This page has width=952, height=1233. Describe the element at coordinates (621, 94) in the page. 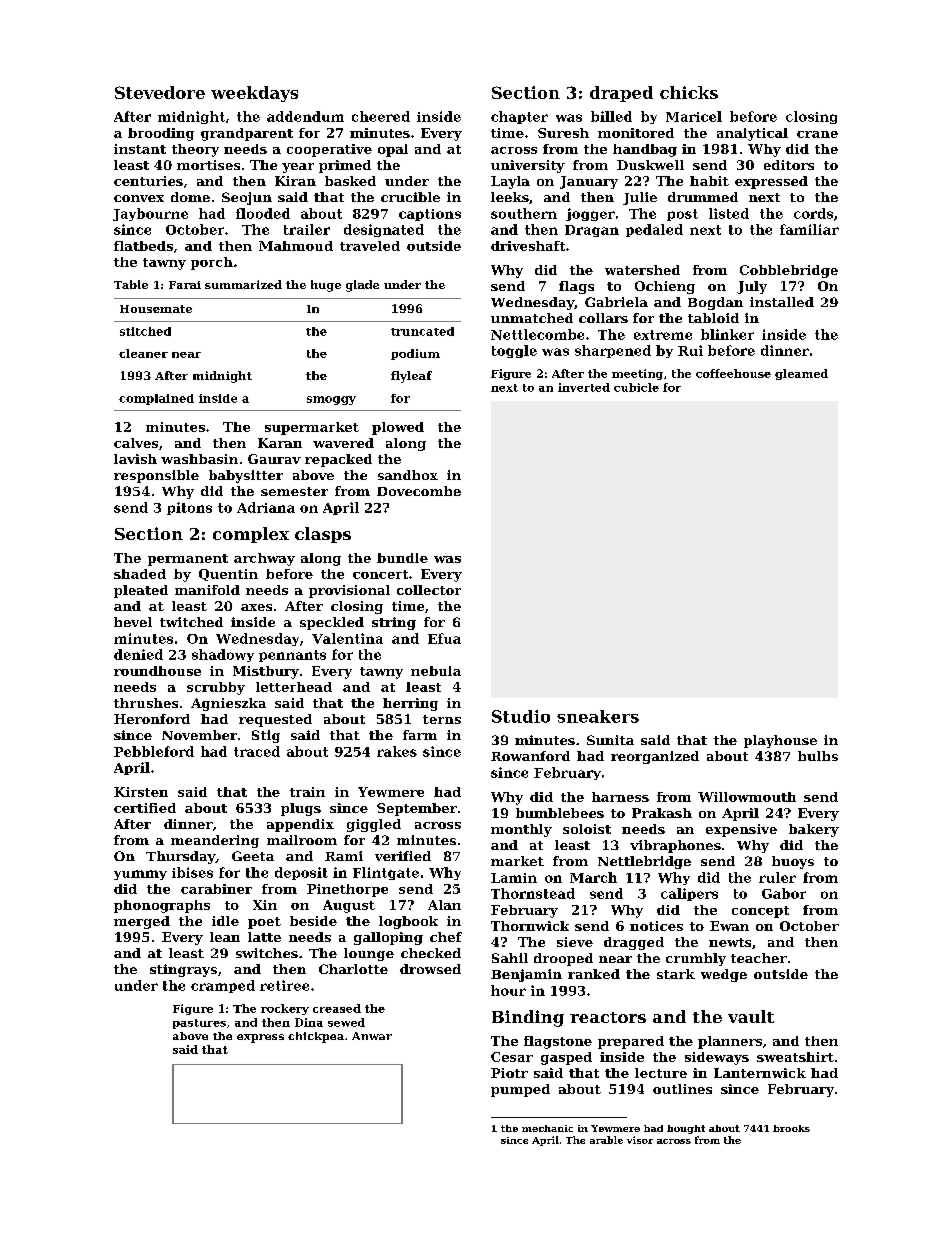

I see `draped` at that location.
